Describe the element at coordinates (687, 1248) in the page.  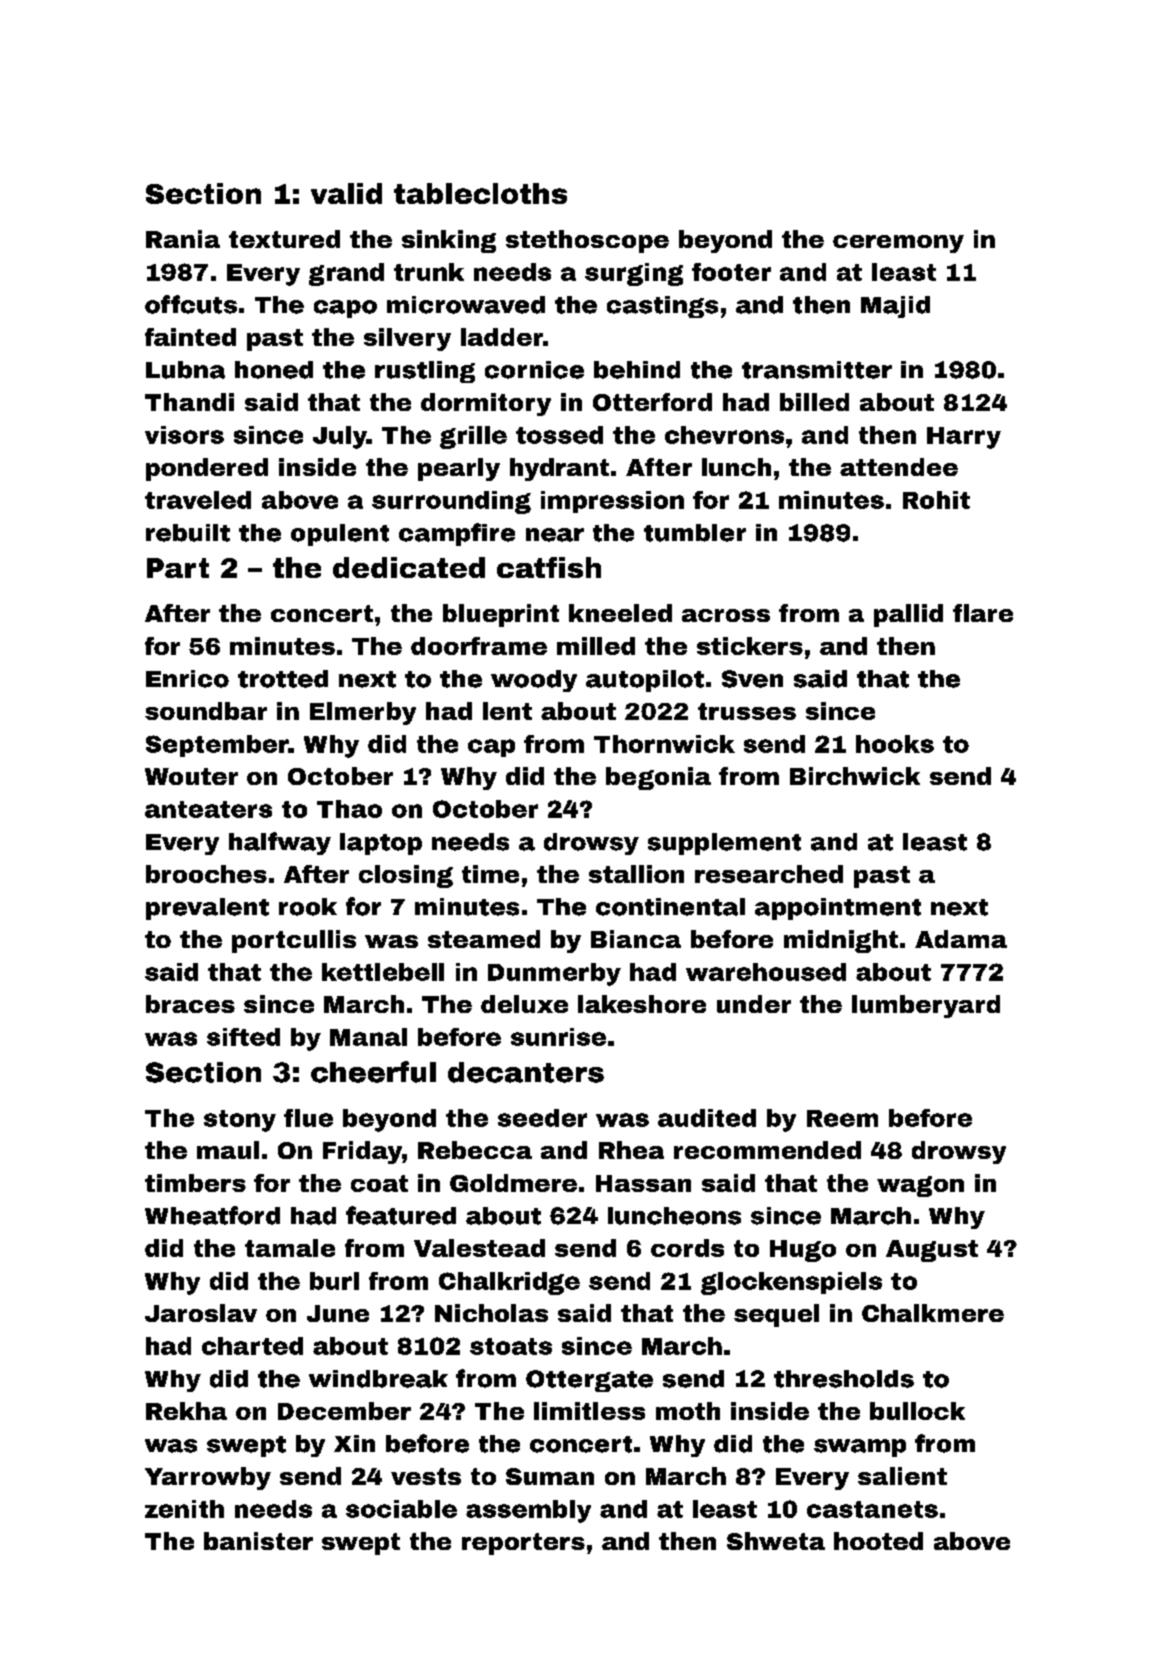
I see `cords` at that location.
